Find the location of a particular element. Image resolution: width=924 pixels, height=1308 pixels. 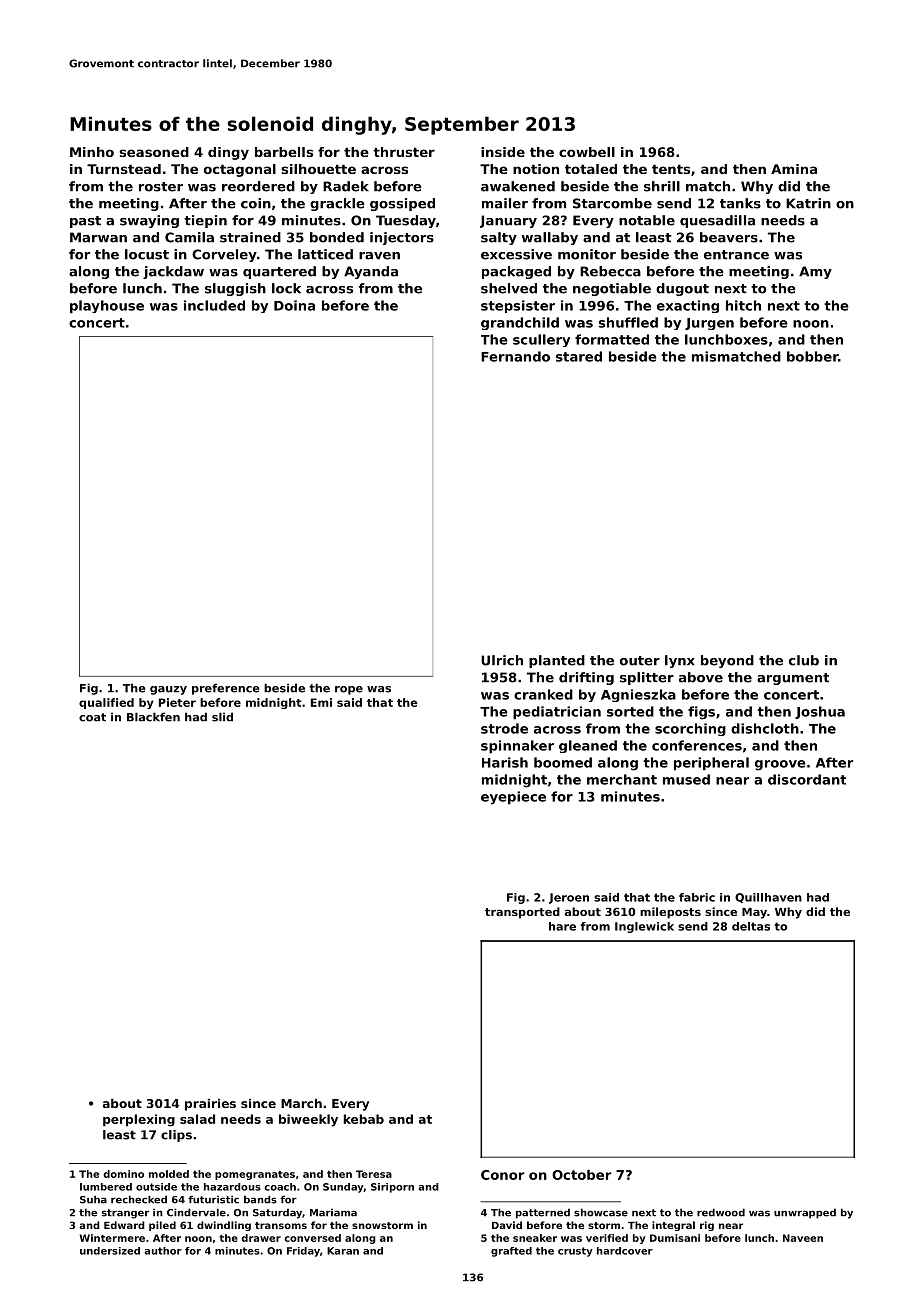

cowbell is located at coordinates (587, 152).
